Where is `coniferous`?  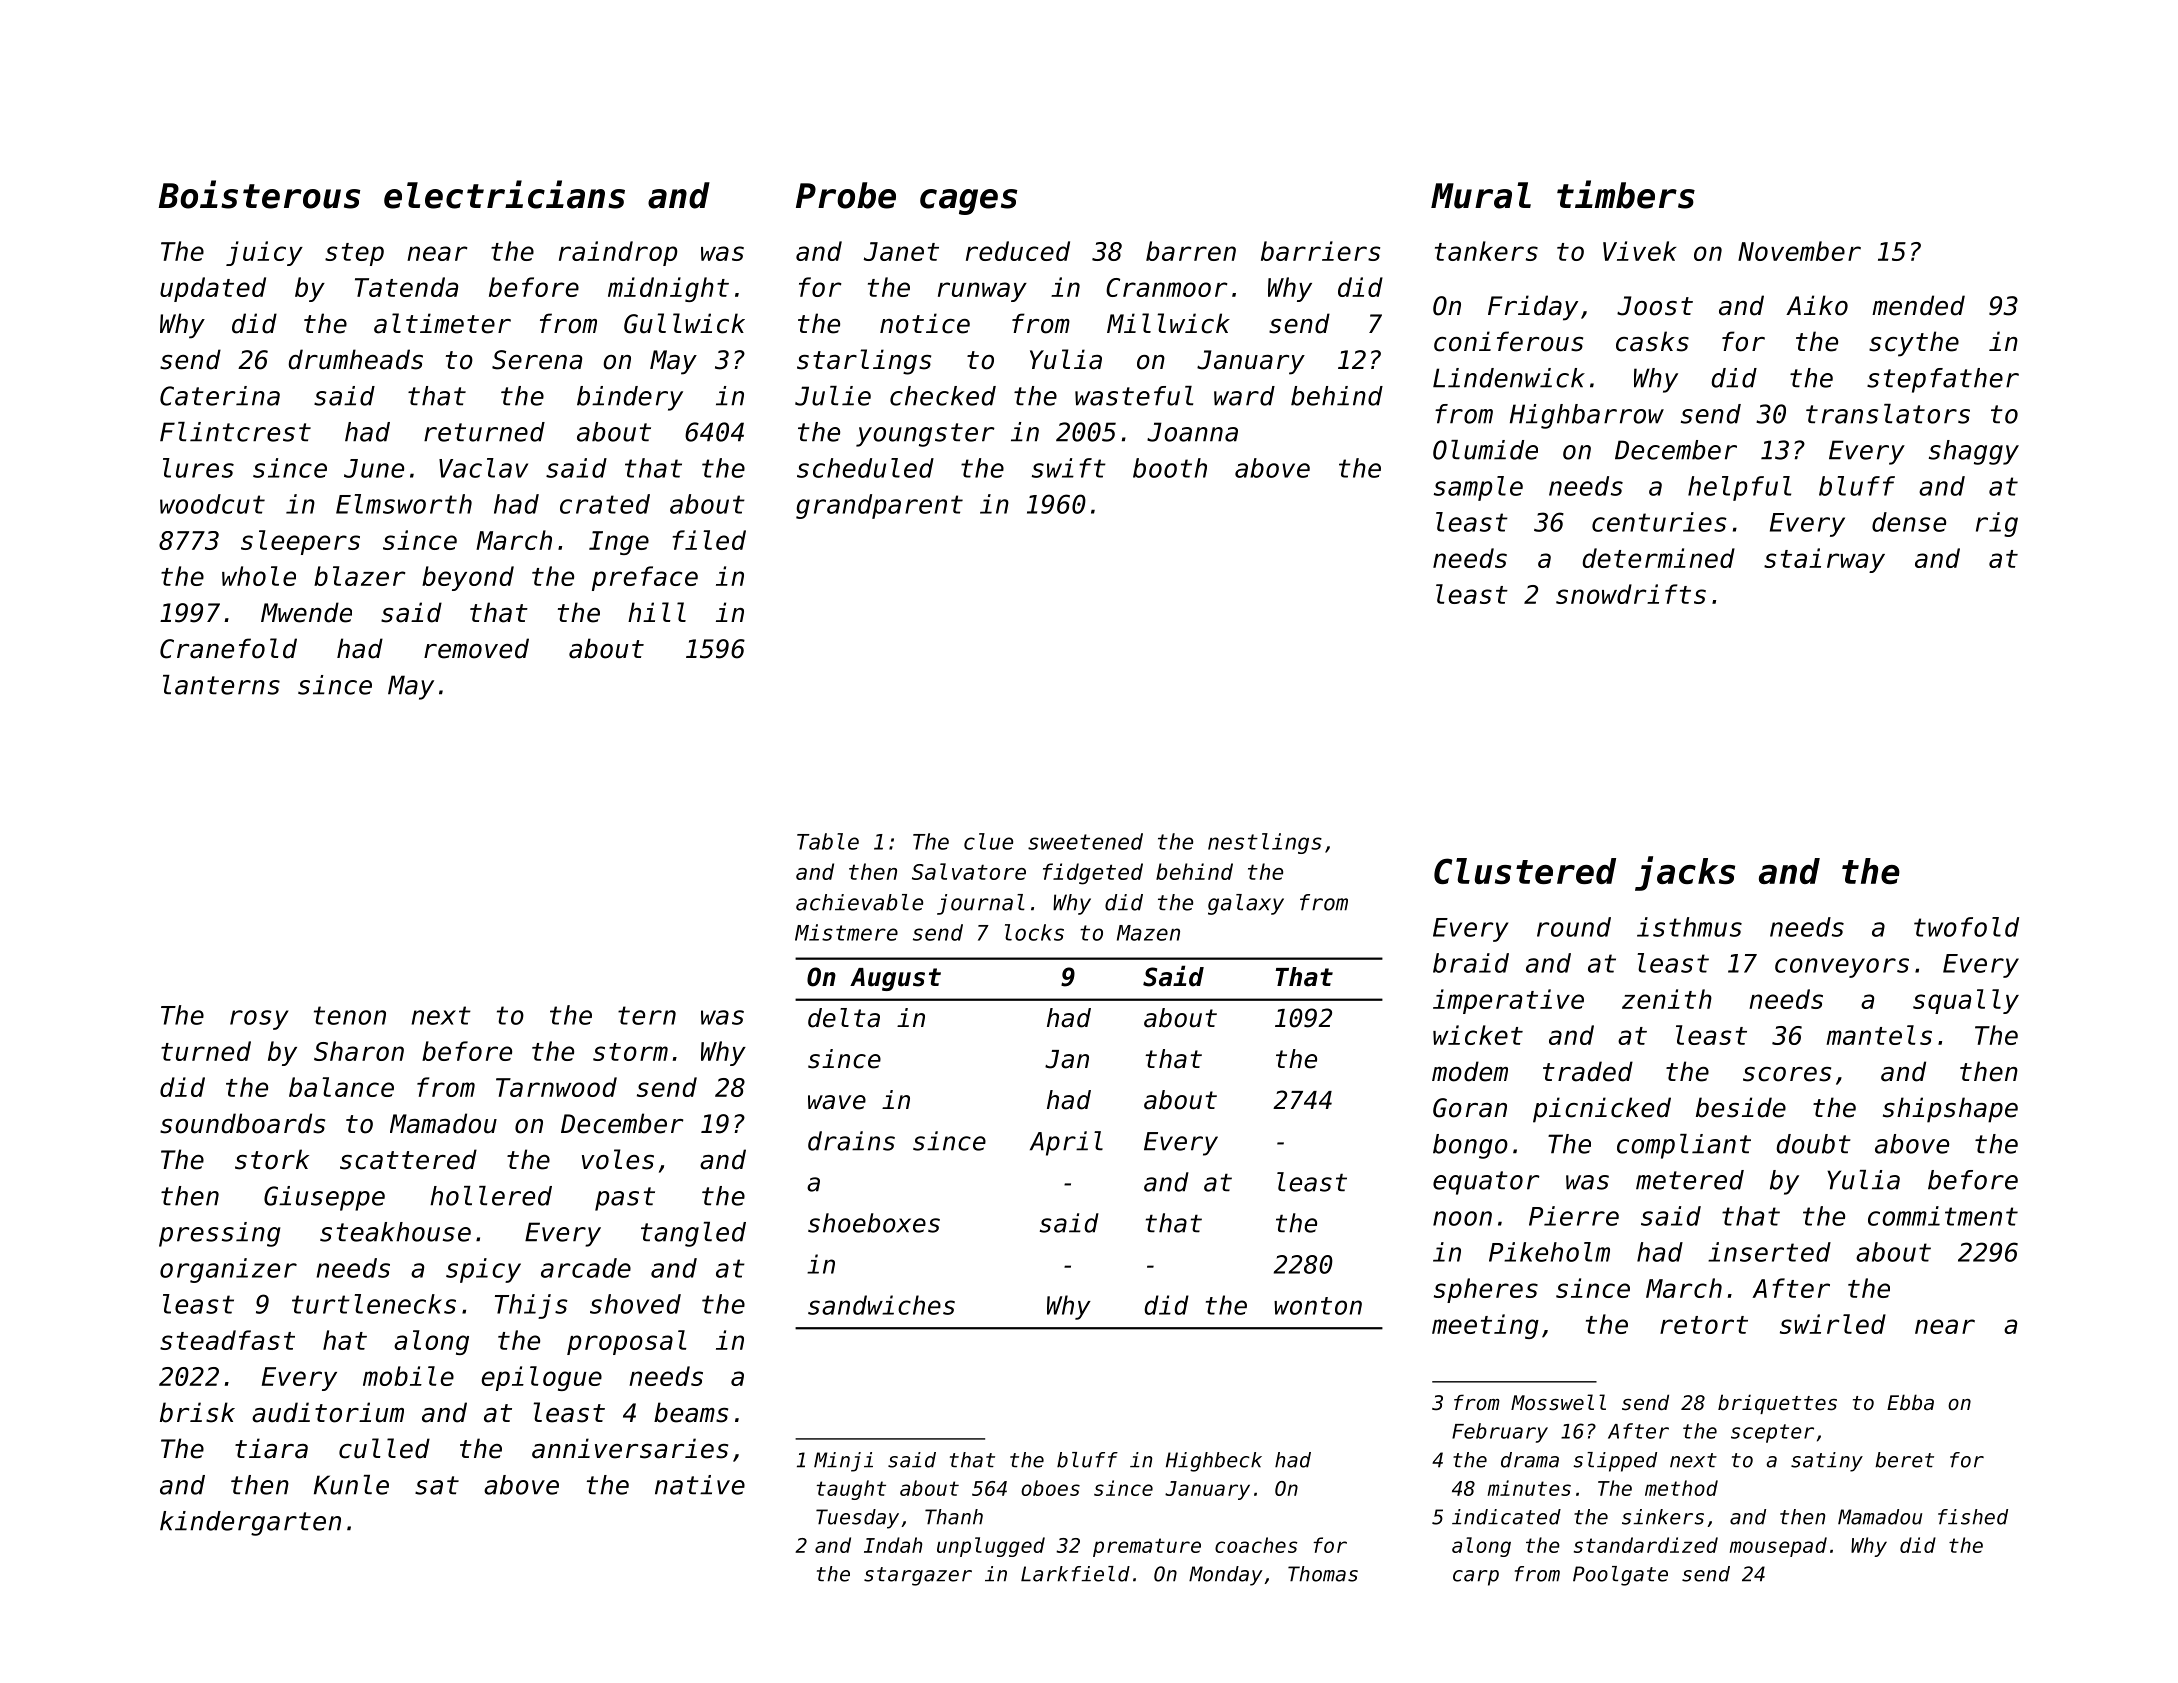 coniferous is located at coordinates (1508, 341).
